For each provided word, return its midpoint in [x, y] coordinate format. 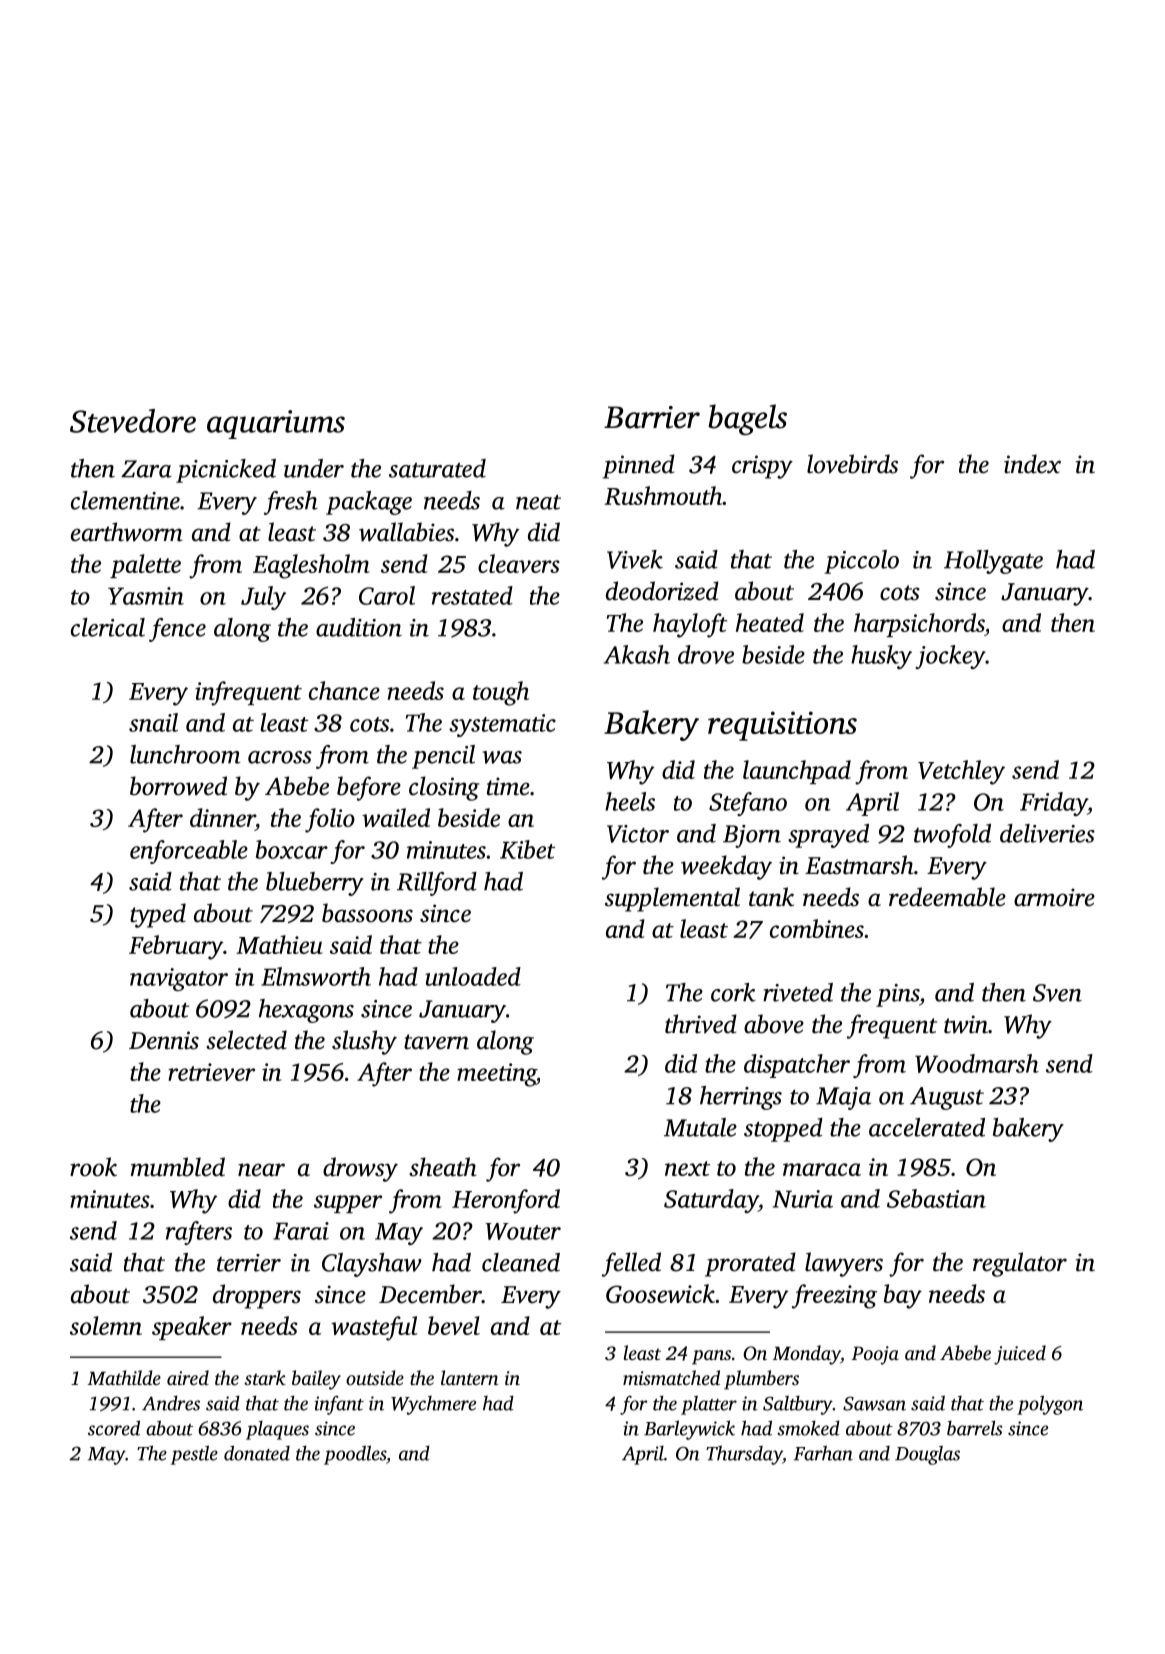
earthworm [127, 532]
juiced [1020, 1355]
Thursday [744, 1455]
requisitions [782, 726]
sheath [443, 1167]
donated [257, 1453]
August [947, 1098]
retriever [211, 1072]
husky [881, 657]
